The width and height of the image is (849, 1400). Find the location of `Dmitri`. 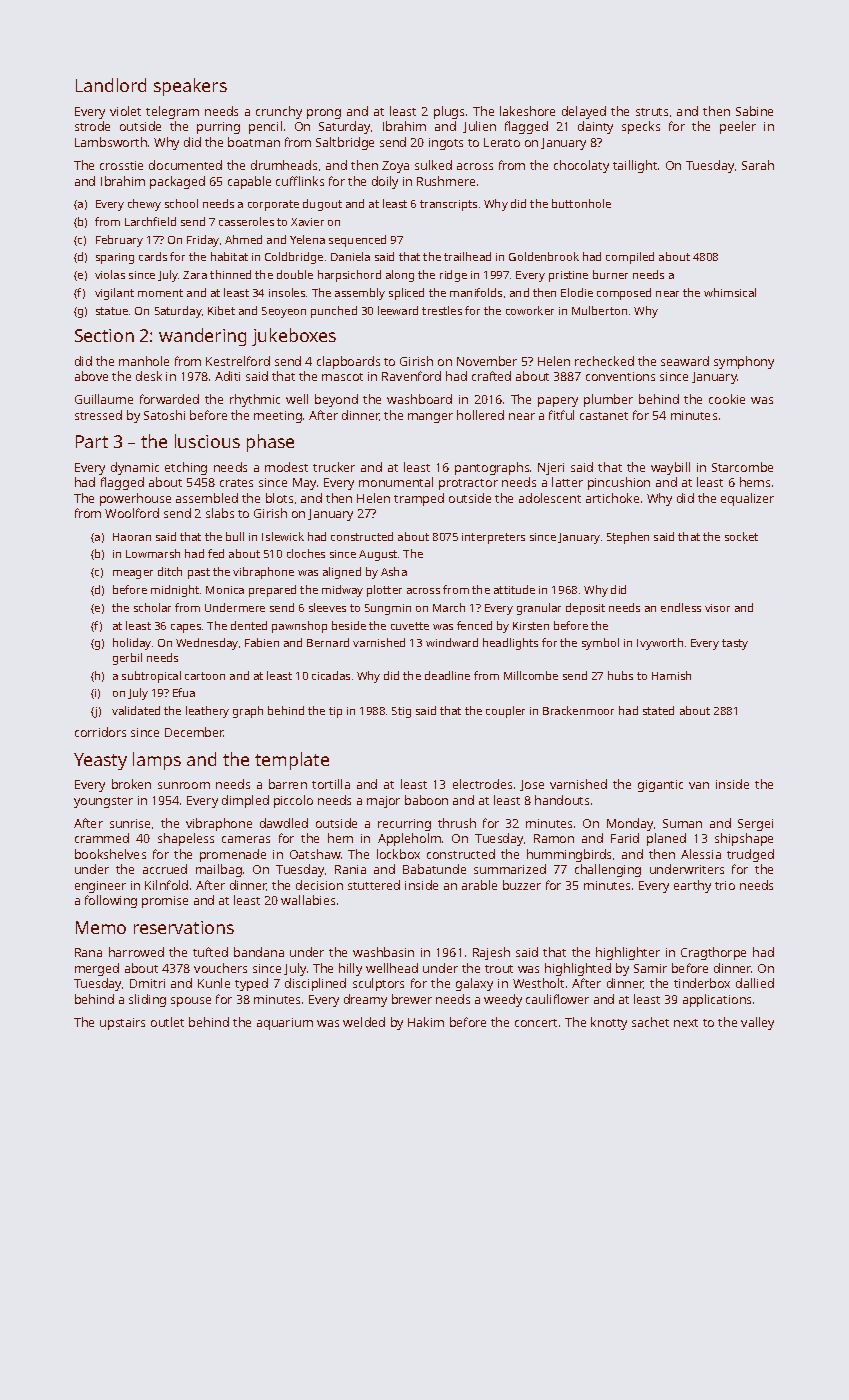

Dmitri is located at coordinates (147, 983).
